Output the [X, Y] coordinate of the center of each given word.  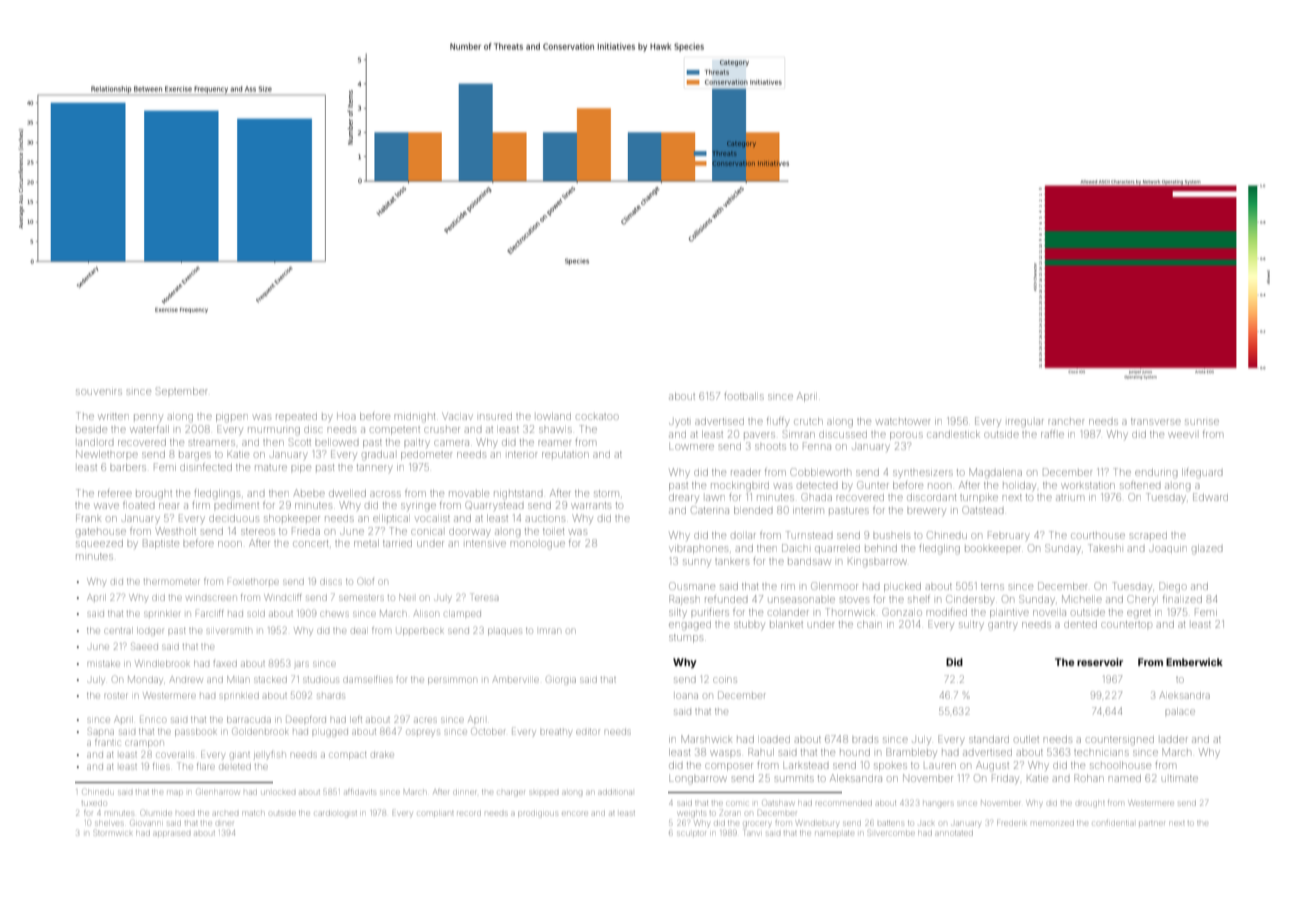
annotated [955, 833]
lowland [554, 416]
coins [725, 680]
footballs [744, 396]
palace [1180, 711]
